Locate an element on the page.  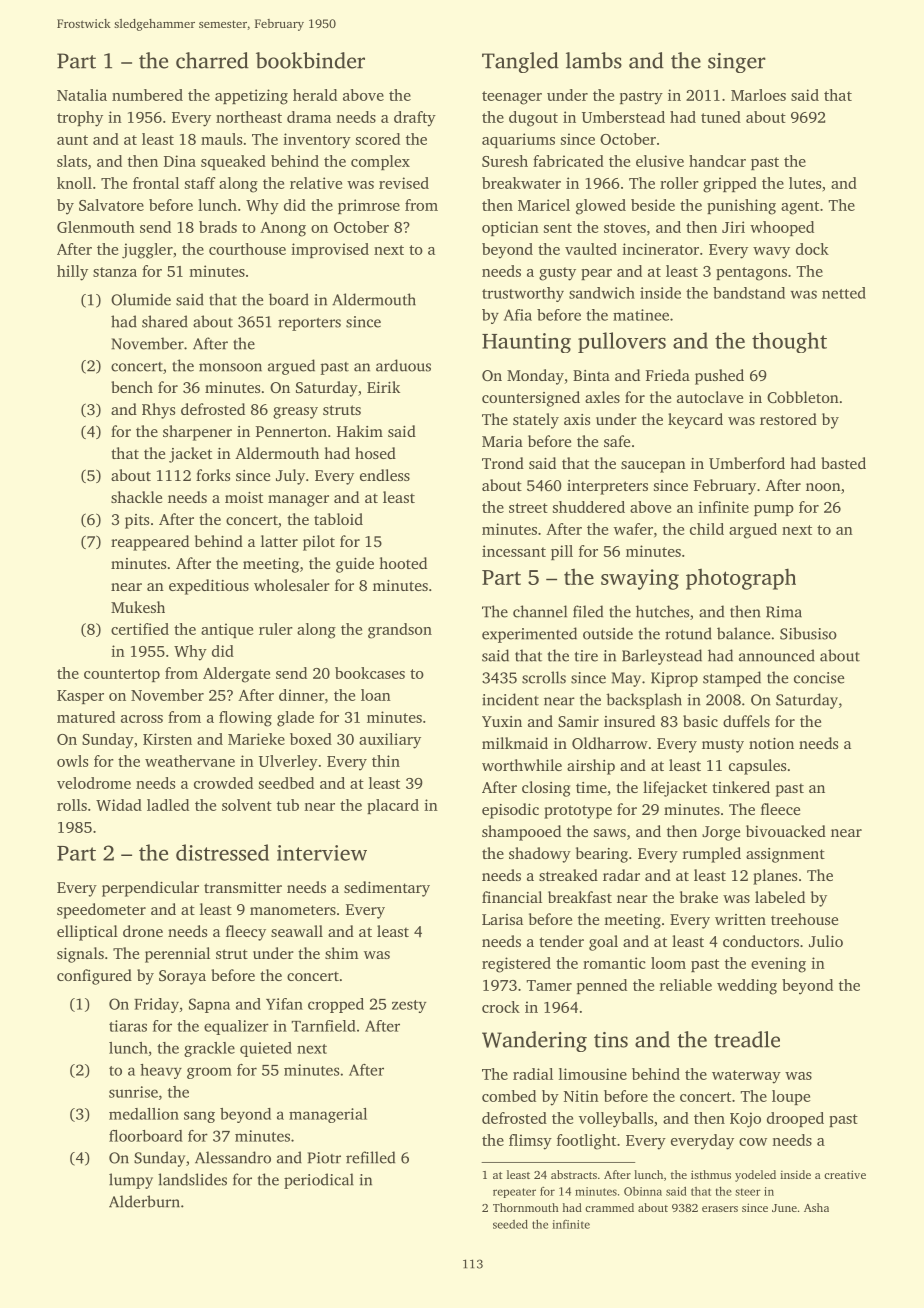
Samir is located at coordinates (578, 721).
